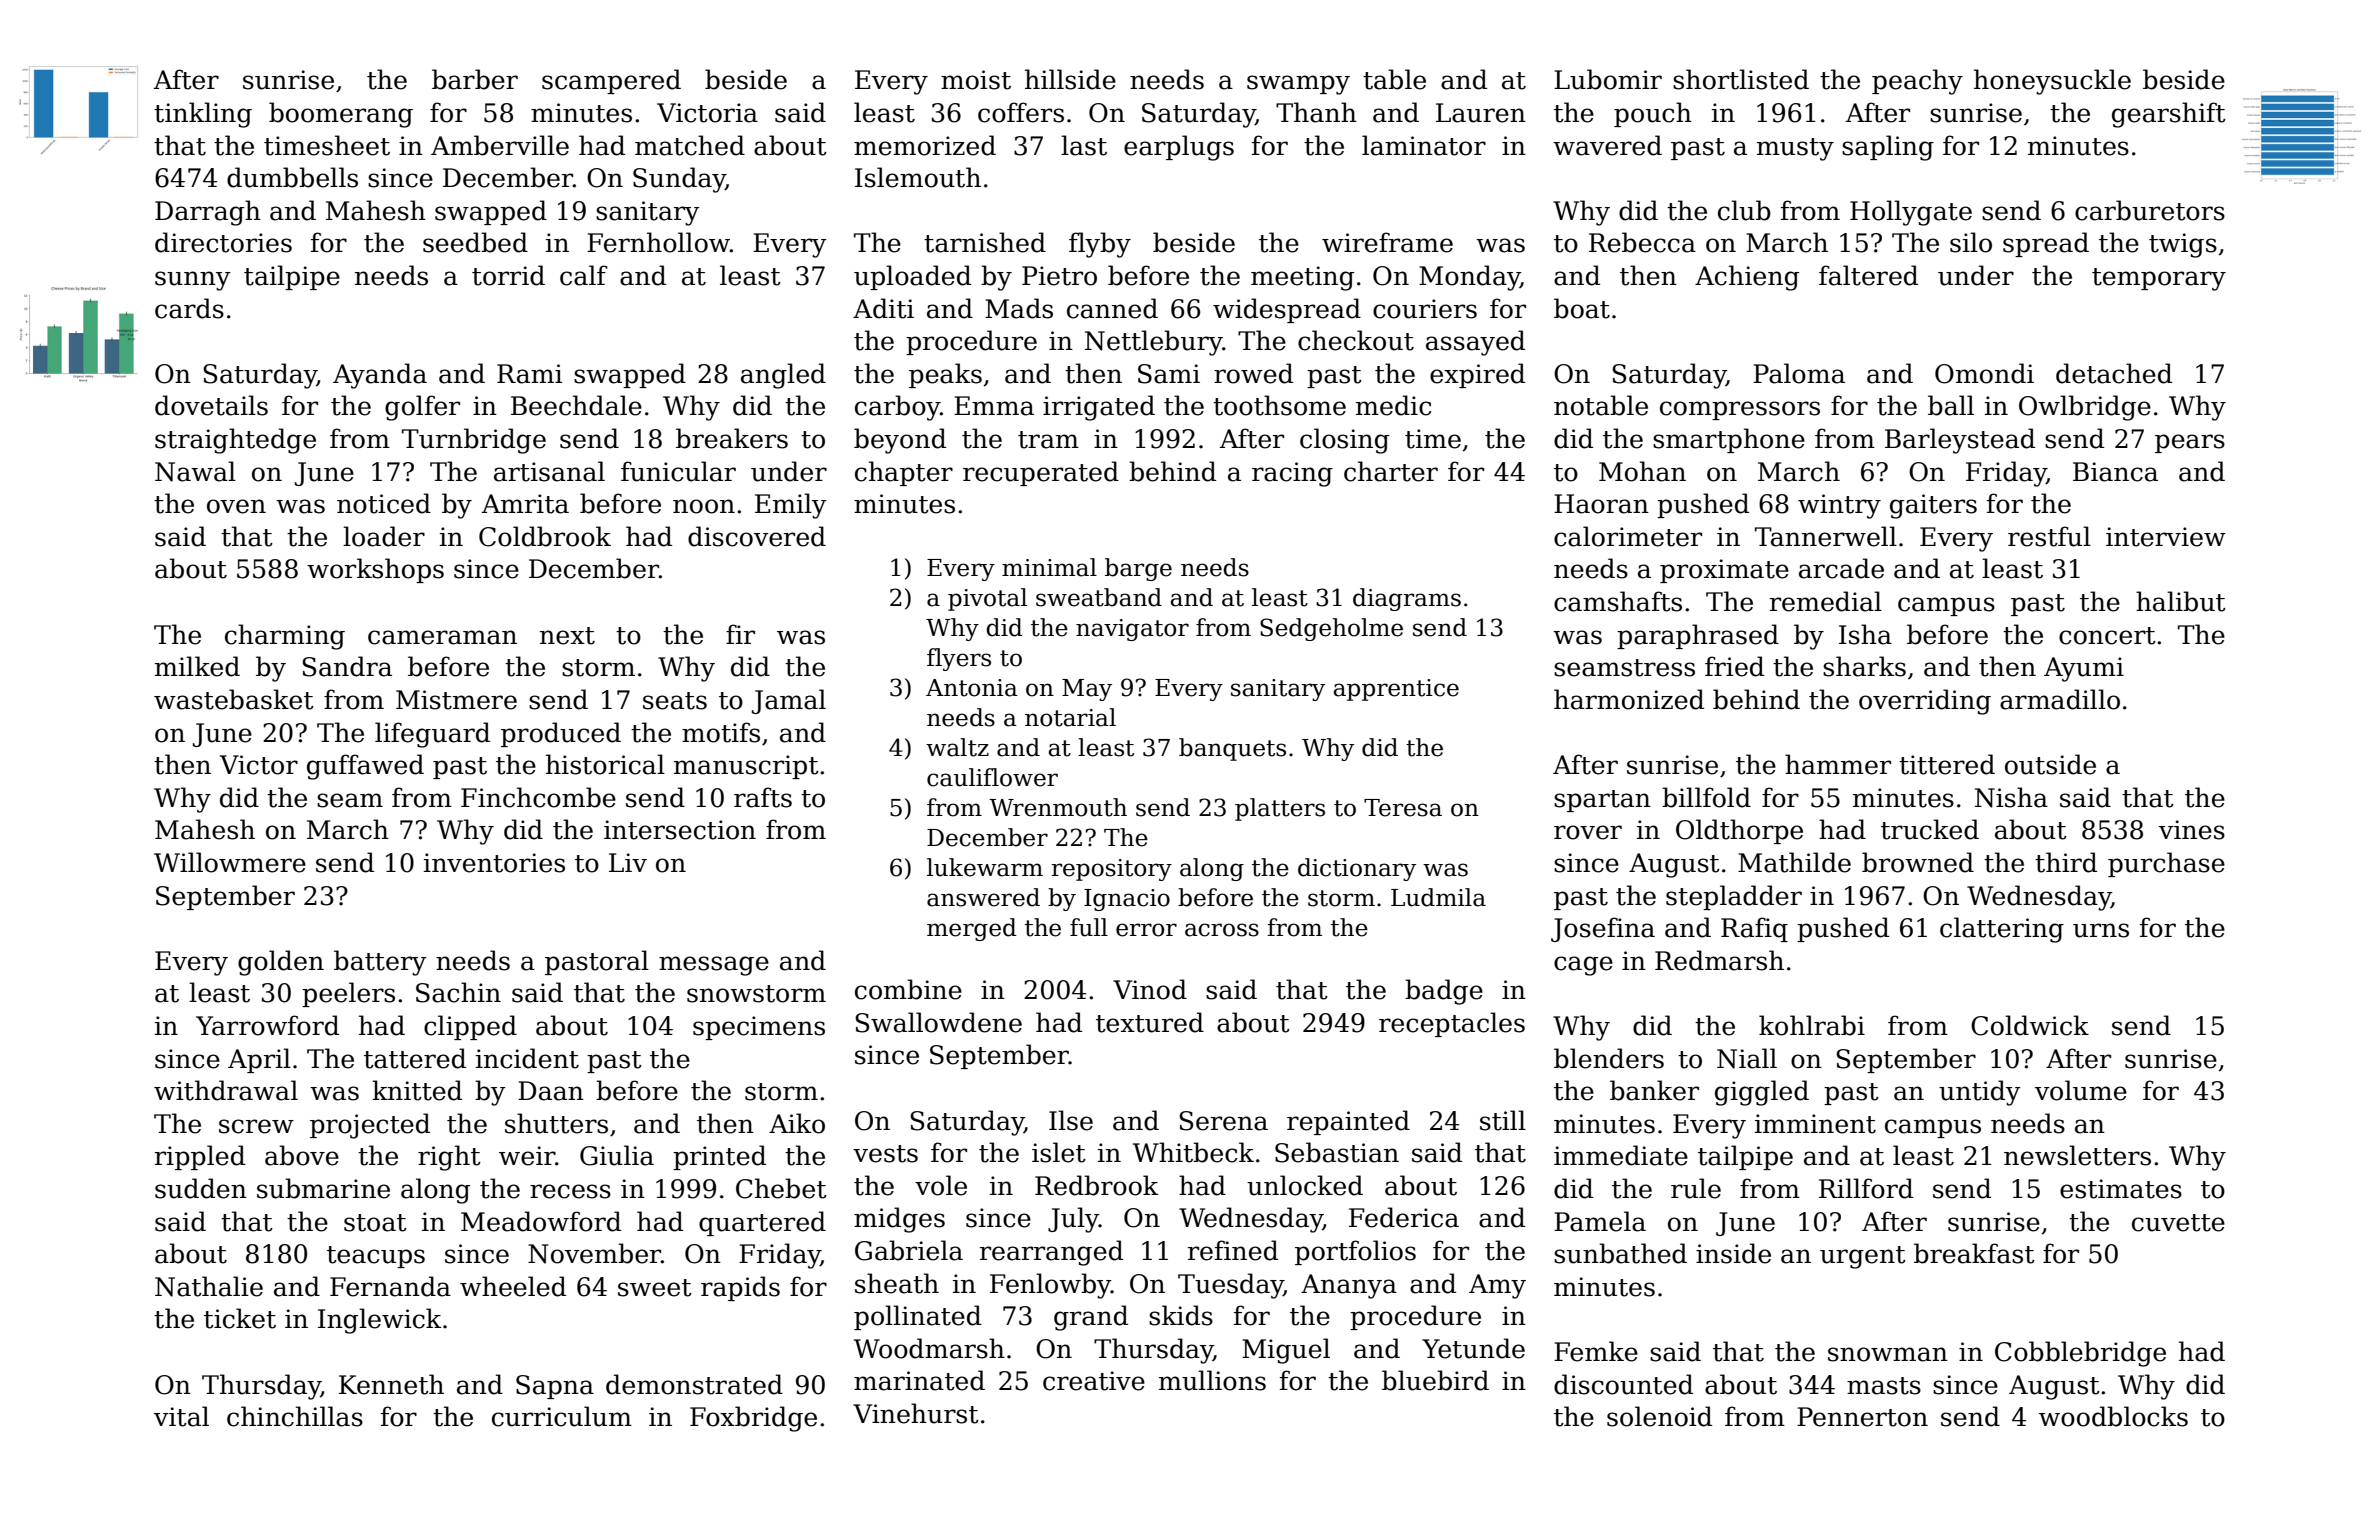 This screenshot has height=1540, width=2380. What do you see at coordinates (2101, 930) in the screenshot?
I see `urns` at bounding box center [2101, 930].
